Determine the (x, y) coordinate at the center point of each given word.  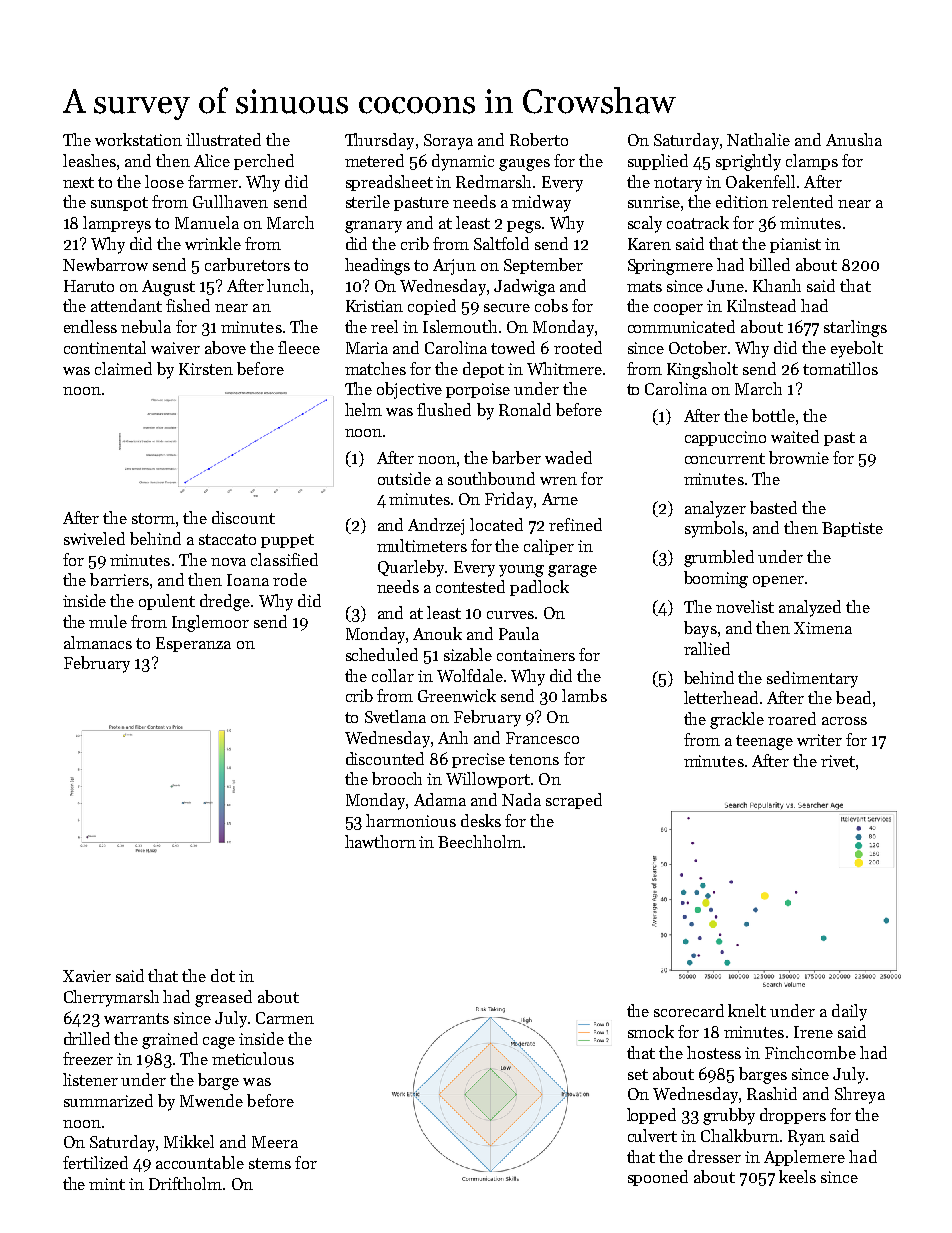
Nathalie (758, 139)
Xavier (87, 976)
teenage (764, 742)
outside (404, 478)
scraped (574, 801)
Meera (275, 1142)
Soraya (448, 142)
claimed (123, 368)
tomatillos (840, 368)
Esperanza (193, 644)
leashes (89, 160)
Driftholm (185, 1183)
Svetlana (395, 716)
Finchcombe (810, 1052)
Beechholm (480, 841)
